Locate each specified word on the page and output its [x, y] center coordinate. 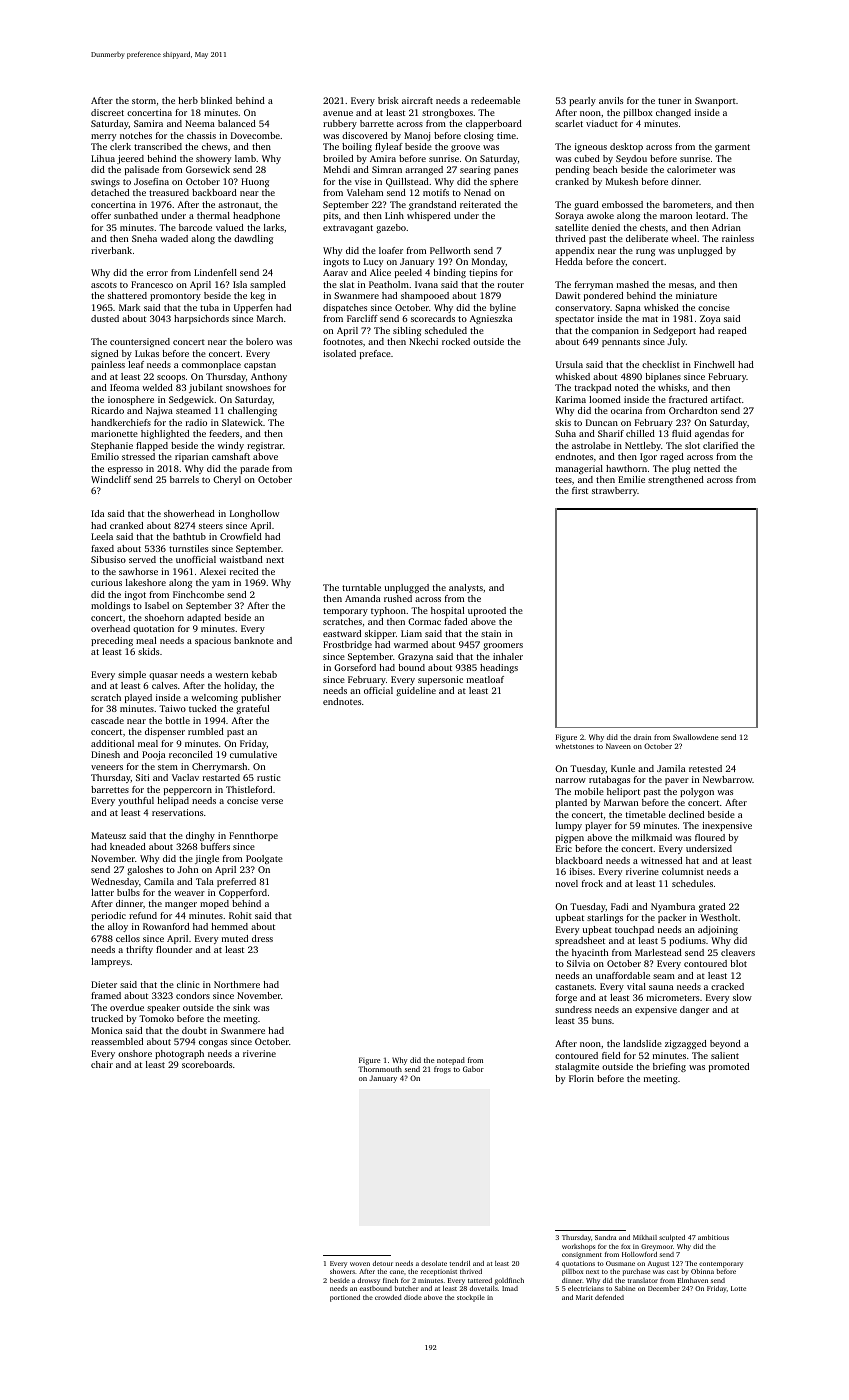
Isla [240, 284]
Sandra [605, 1237]
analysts [466, 588]
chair [102, 1064]
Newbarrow [728, 779]
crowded [388, 1297]
